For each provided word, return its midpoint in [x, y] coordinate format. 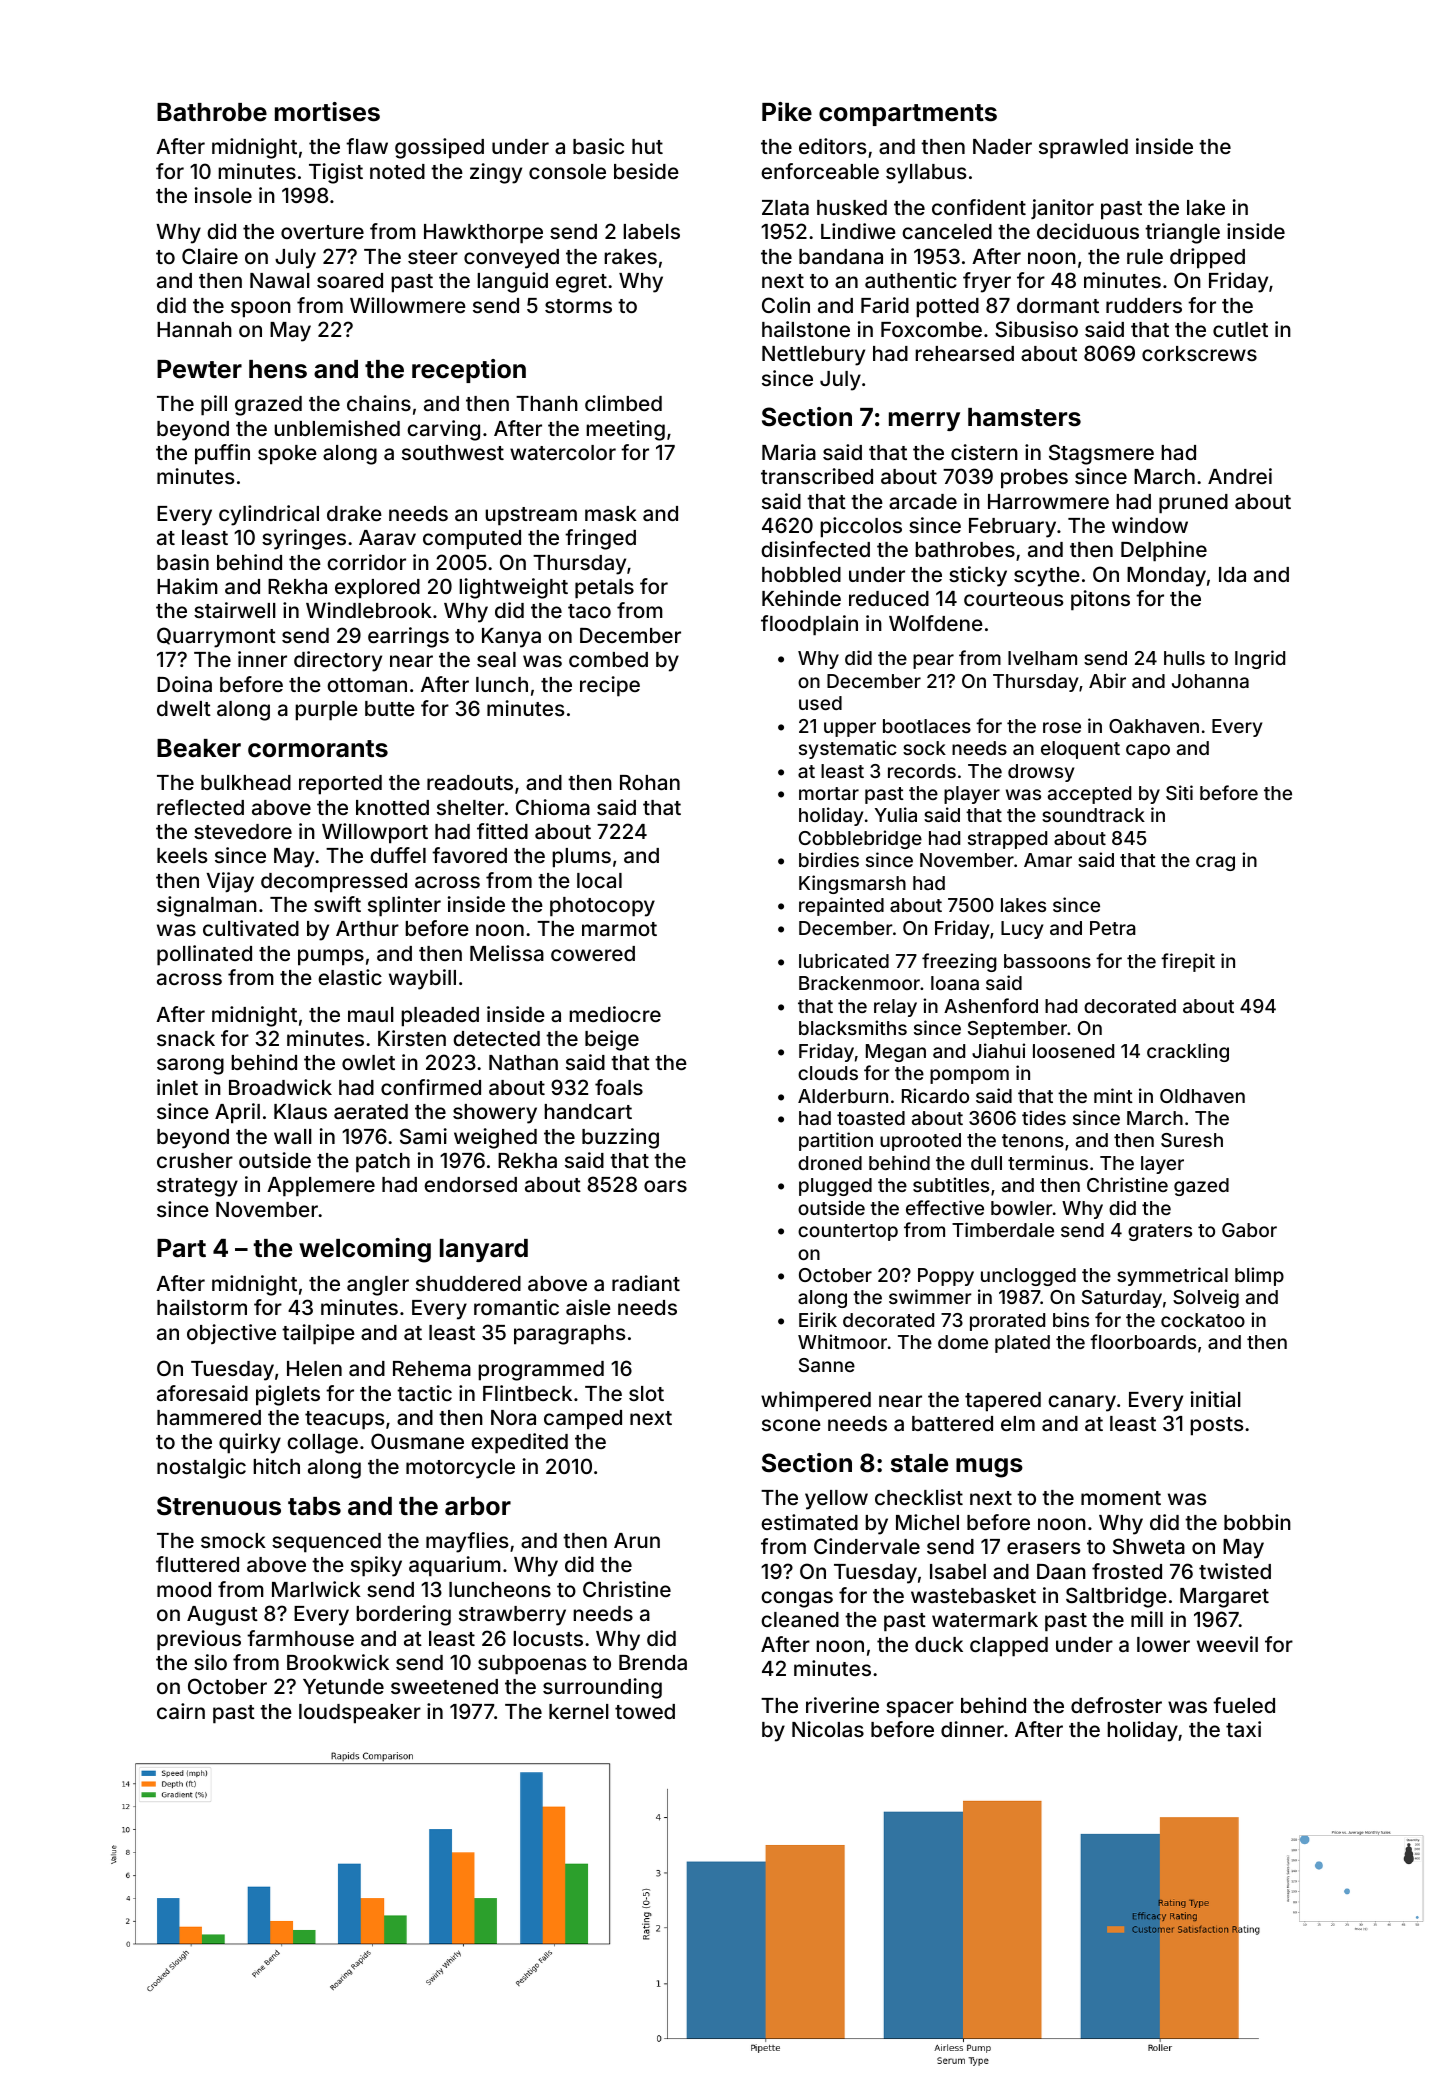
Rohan [650, 782]
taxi [1243, 1729]
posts [1217, 1426]
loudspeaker [360, 1714]
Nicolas [828, 1729]
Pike [787, 112]
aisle [588, 1307]
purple [326, 711]
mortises [327, 112]
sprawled [1083, 149]
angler [378, 1286]
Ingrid [1260, 659]
